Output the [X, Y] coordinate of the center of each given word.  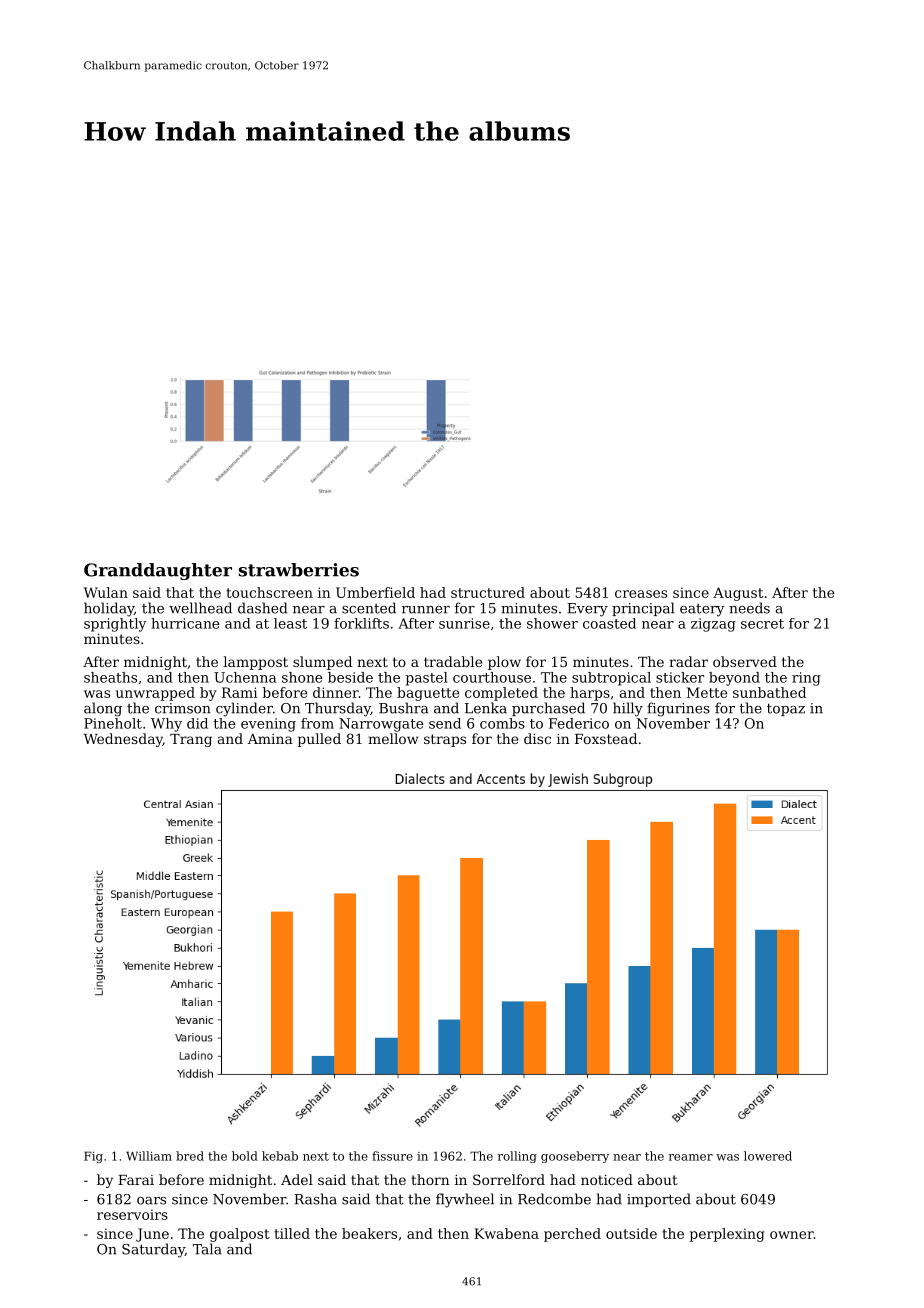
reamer [691, 1157]
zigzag [713, 625]
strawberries [299, 570]
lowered [768, 1156]
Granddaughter [158, 571]
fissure [392, 1156]
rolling [517, 1157]
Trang [191, 740]
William [149, 1156]
